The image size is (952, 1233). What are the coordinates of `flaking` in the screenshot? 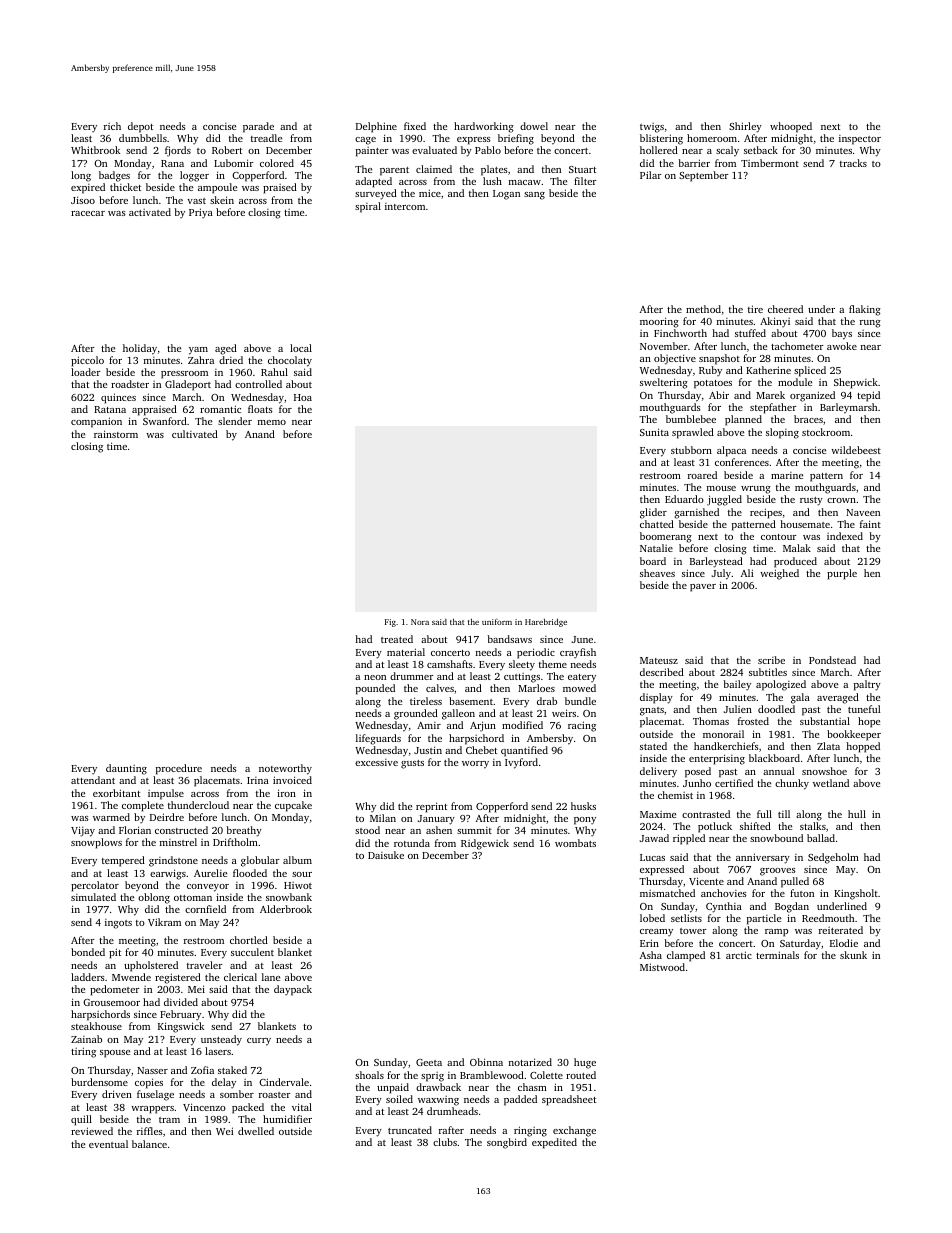 It's located at (865, 310).
